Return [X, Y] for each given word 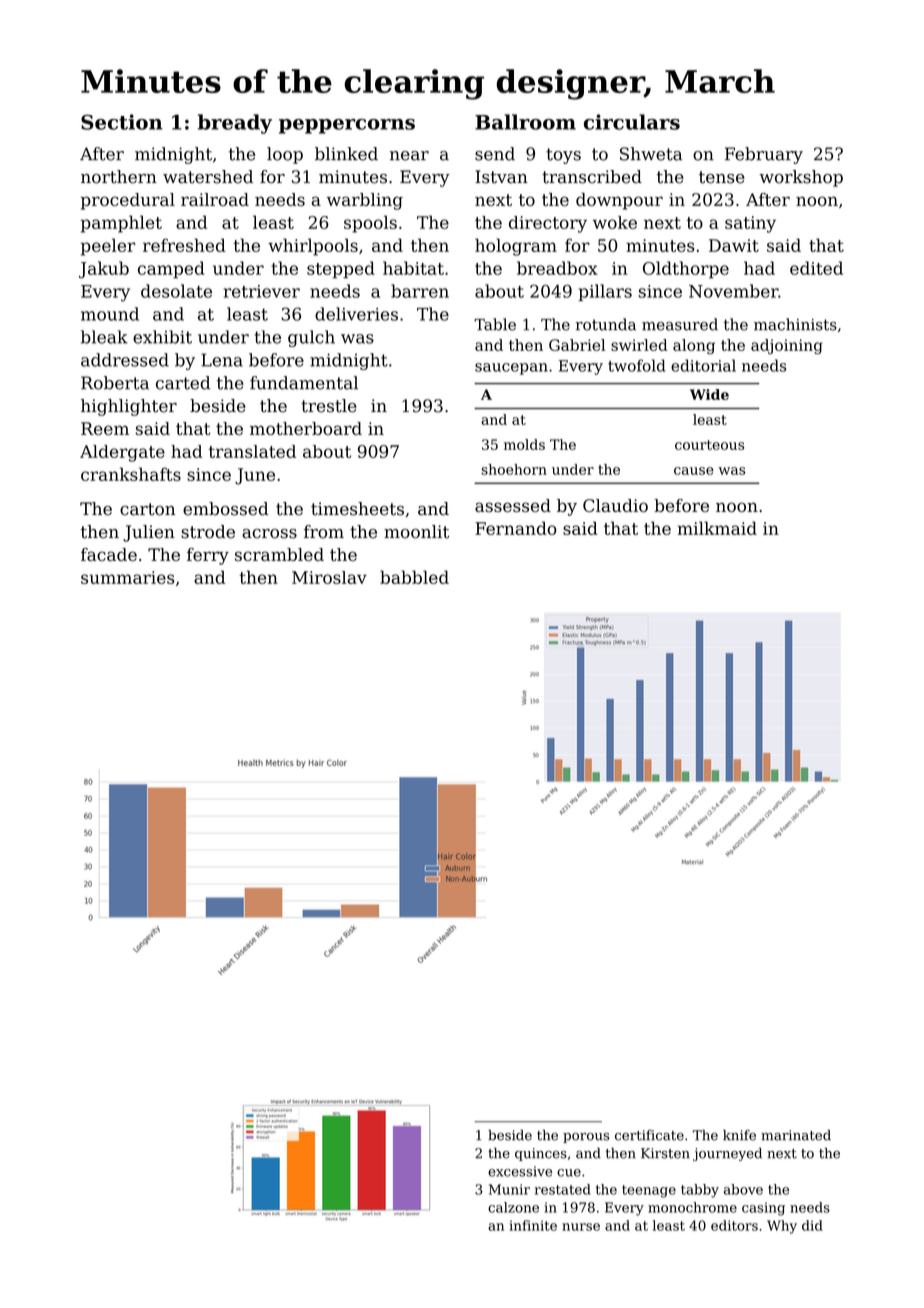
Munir [509, 1189]
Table [495, 324]
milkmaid [717, 528]
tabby [700, 1191]
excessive [520, 1171]
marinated [796, 1135]
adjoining [787, 347]
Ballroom [525, 122]
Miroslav [329, 577]
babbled [414, 577]
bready [235, 124]
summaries [128, 577]
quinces [541, 1154]
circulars [632, 122]
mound [110, 314]
